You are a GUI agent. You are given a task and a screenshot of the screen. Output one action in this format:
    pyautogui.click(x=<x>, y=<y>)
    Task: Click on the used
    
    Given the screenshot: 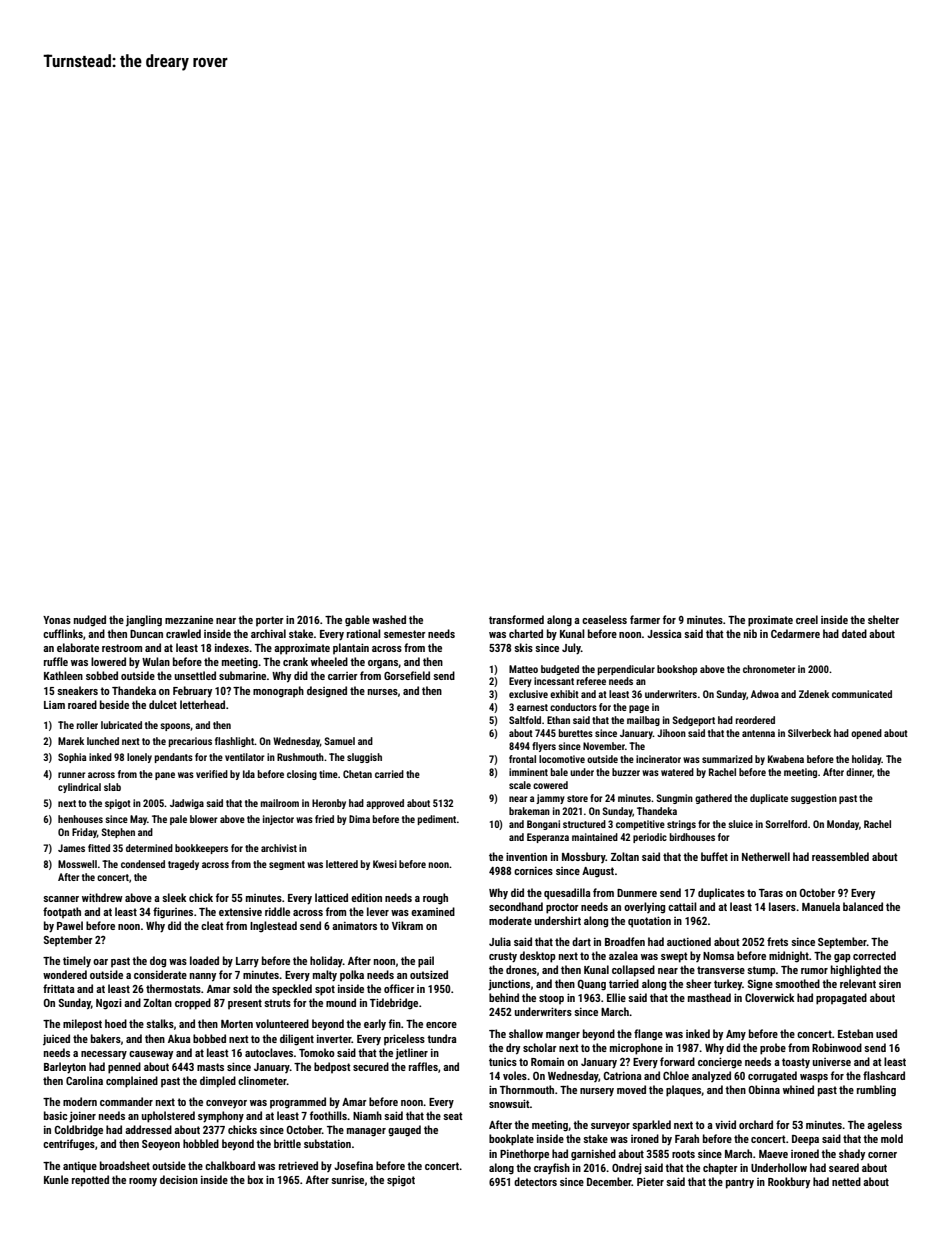 What is the action you would take?
    pyautogui.click(x=886, y=1033)
